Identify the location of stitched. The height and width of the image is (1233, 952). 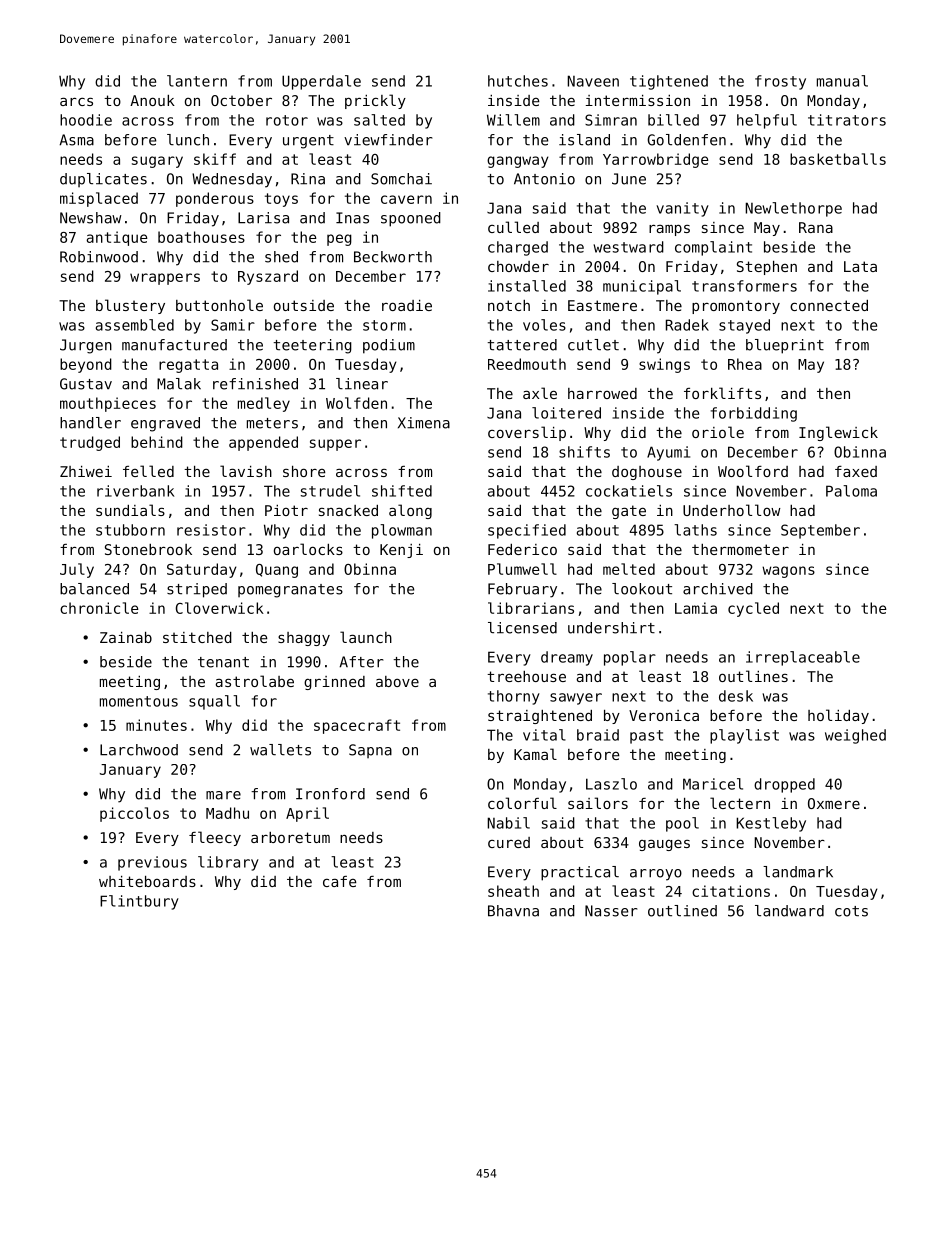
(197, 637).
